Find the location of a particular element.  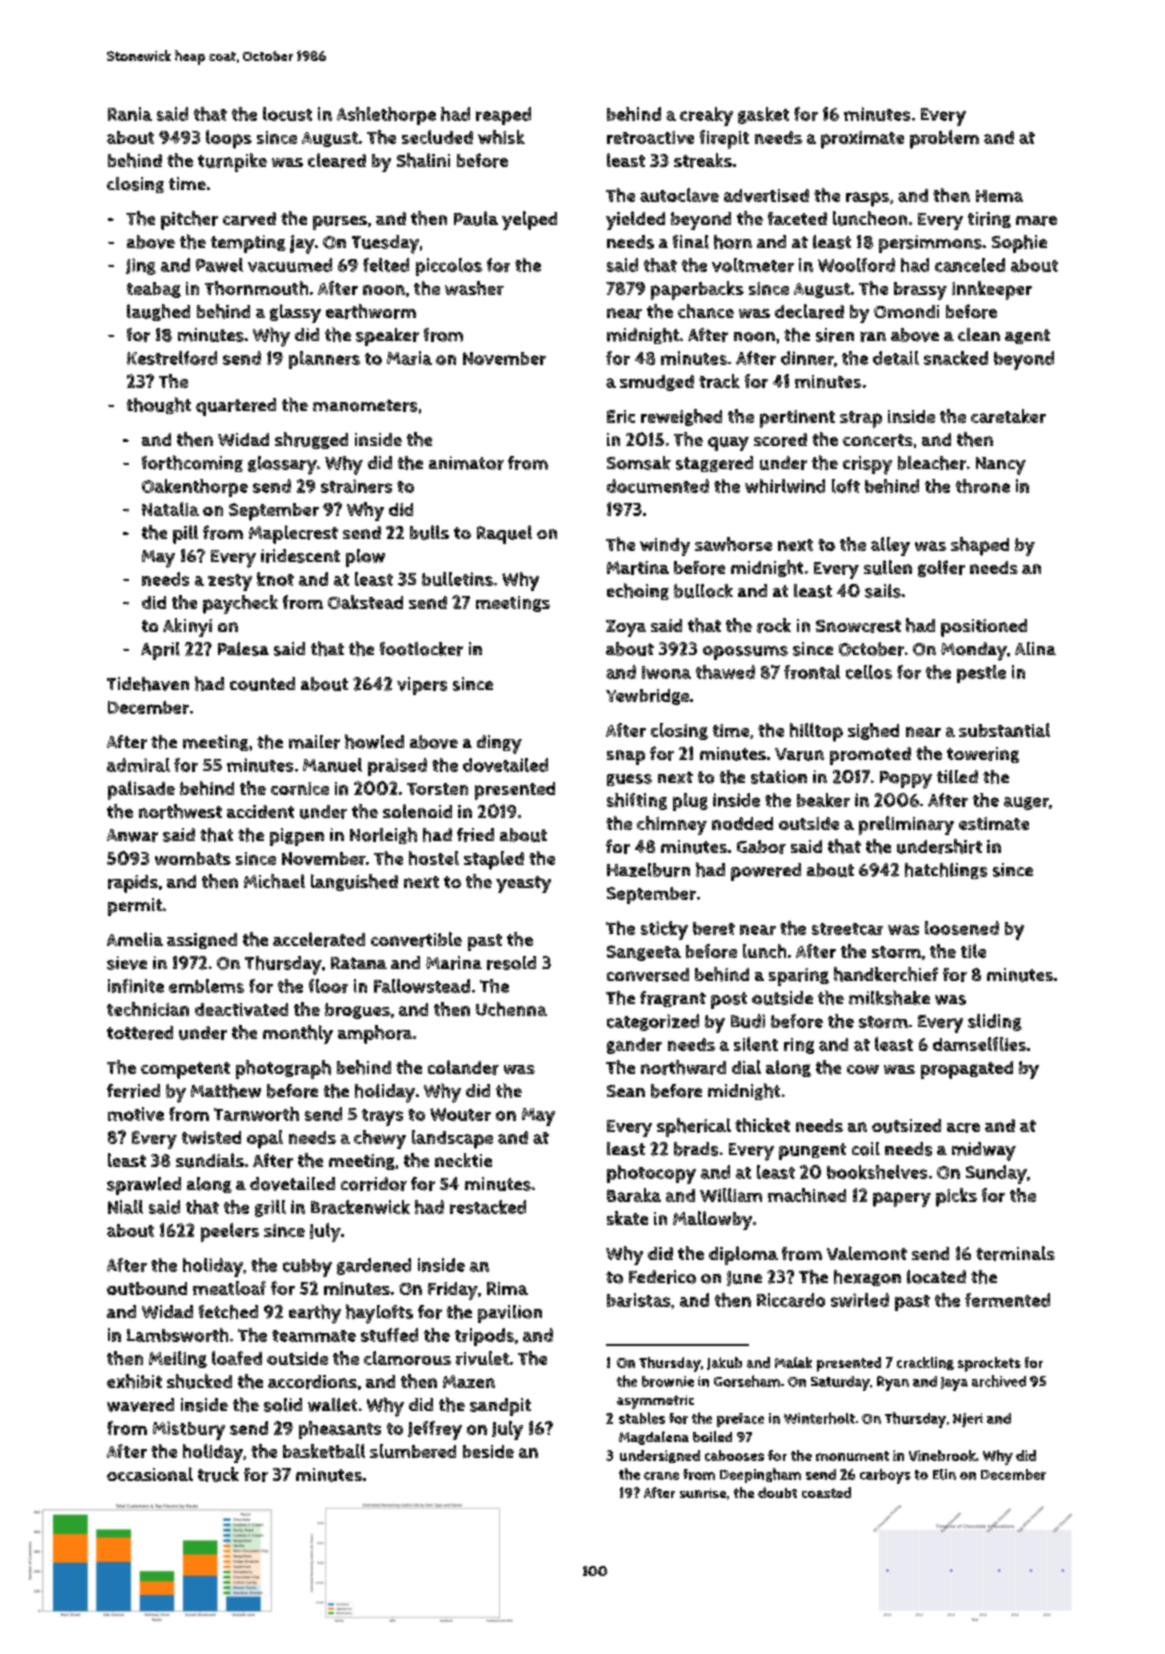

pestle is located at coordinates (981, 674).
